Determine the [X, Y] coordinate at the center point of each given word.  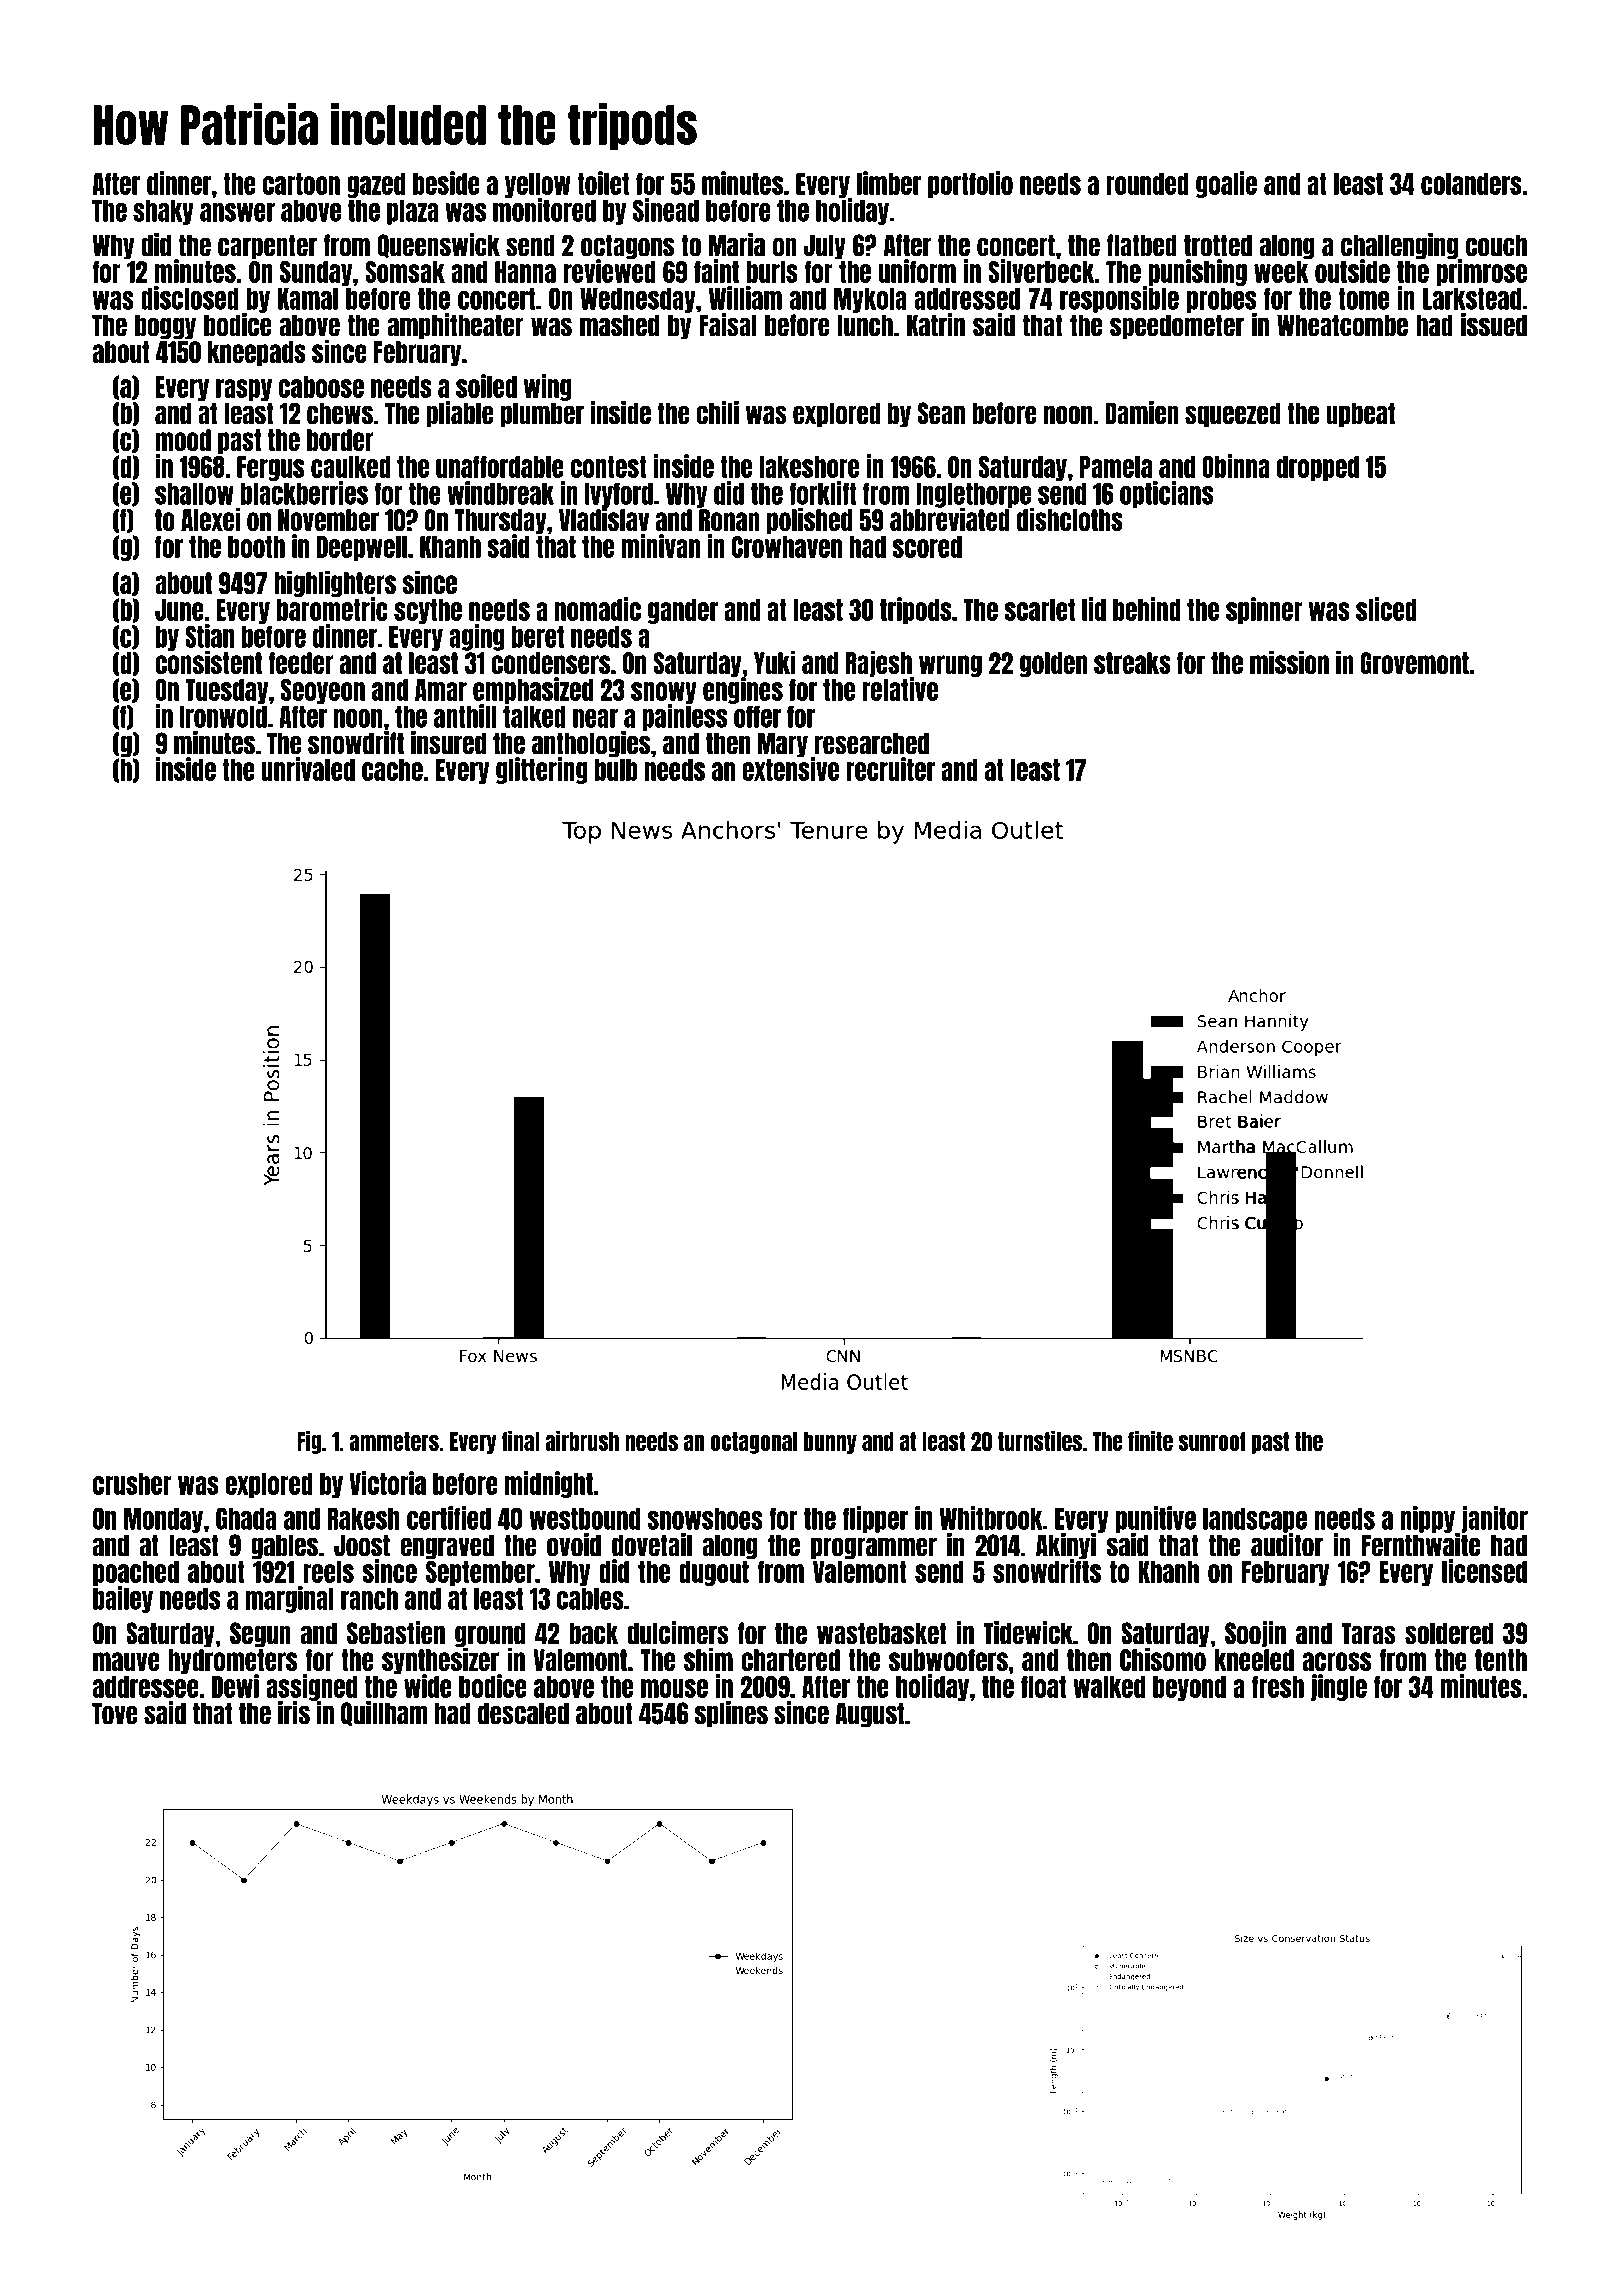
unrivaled [308, 769]
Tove [115, 1713]
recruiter [890, 769]
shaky [163, 212]
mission [1289, 662]
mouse [674, 1688]
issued [1494, 325]
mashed [619, 325]
